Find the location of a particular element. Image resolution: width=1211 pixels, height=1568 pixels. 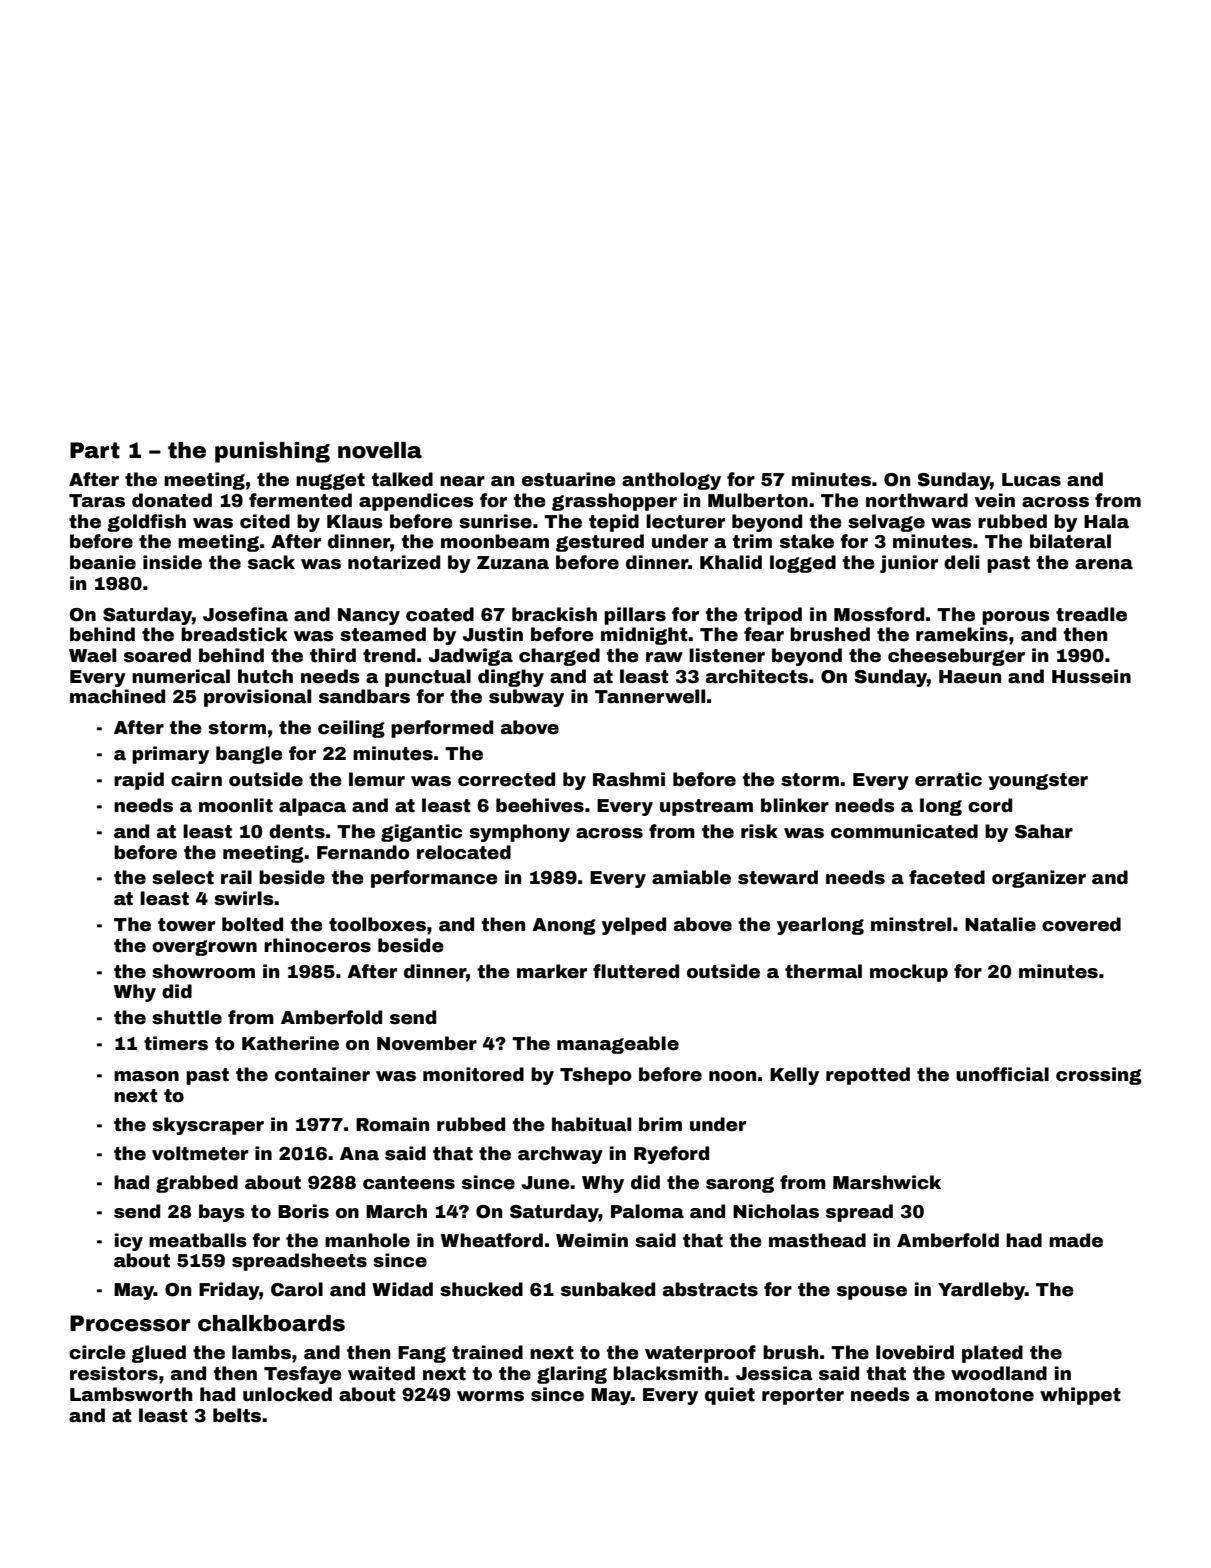

sack is located at coordinates (271, 562).
